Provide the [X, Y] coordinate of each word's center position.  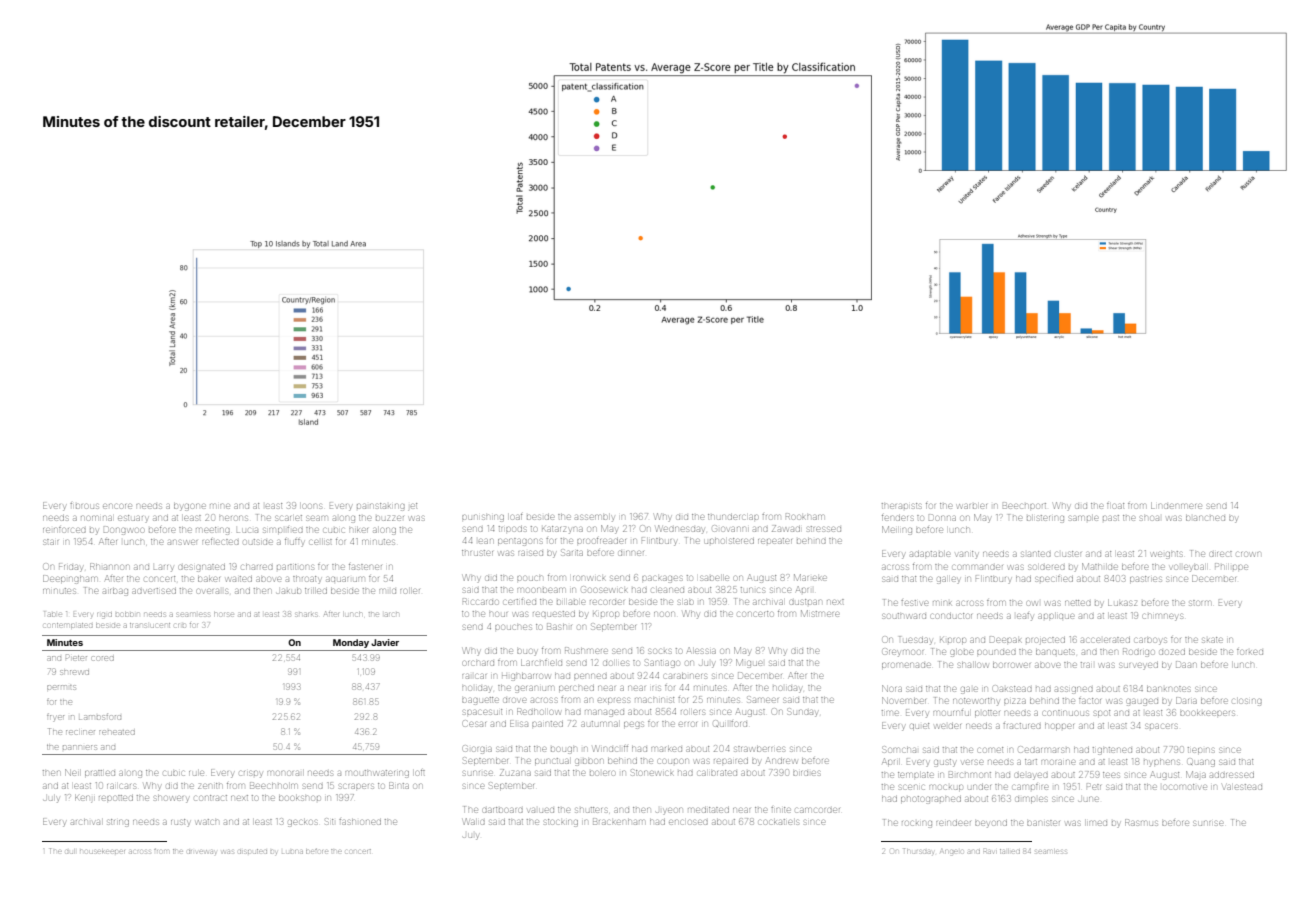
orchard [478, 663]
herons [233, 518]
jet [412, 507]
